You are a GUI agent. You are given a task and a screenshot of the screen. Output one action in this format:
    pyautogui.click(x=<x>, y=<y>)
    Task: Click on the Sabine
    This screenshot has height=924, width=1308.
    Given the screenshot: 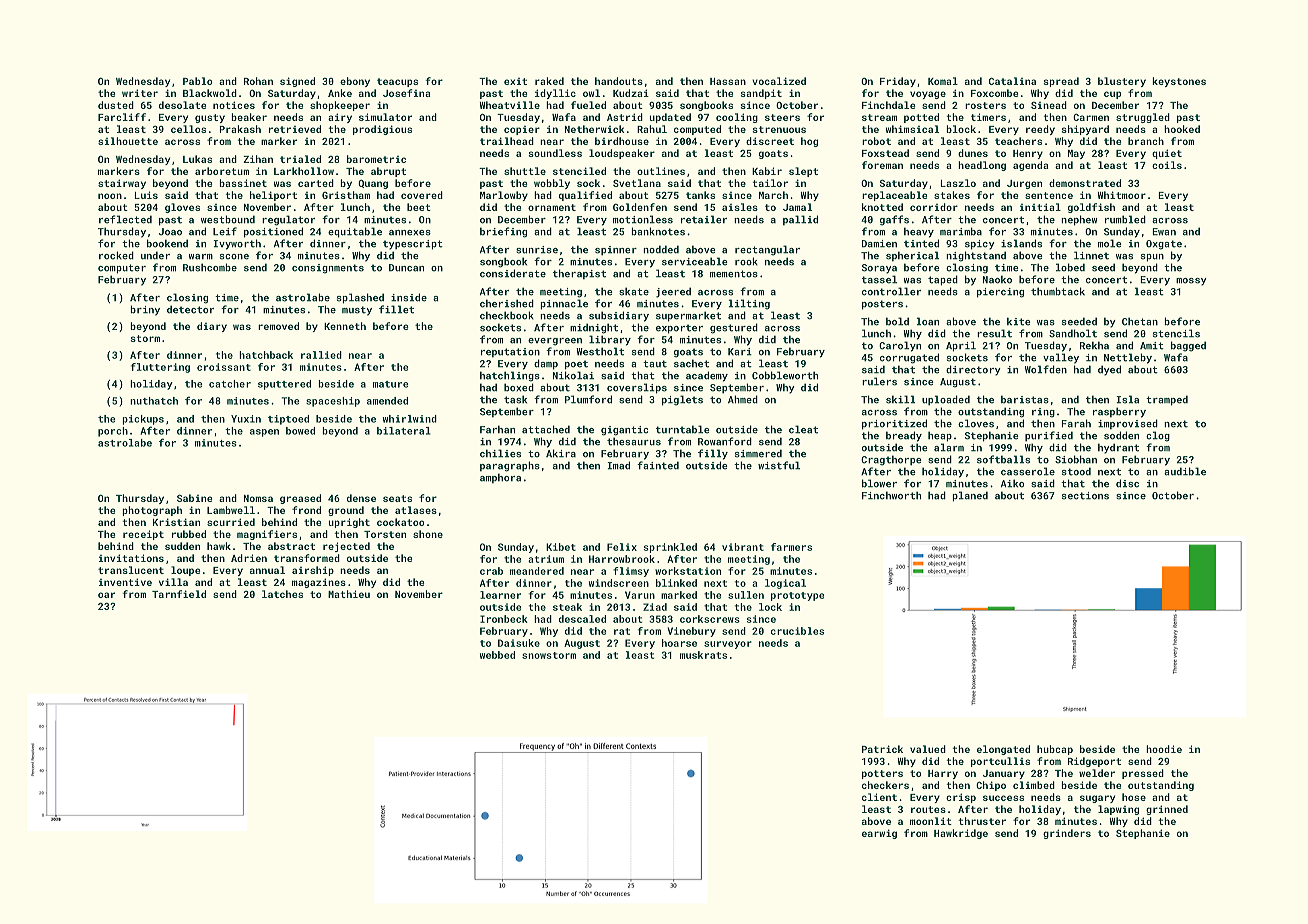 What is the action you would take?
    pyautogui.click(x=194, y=498)
